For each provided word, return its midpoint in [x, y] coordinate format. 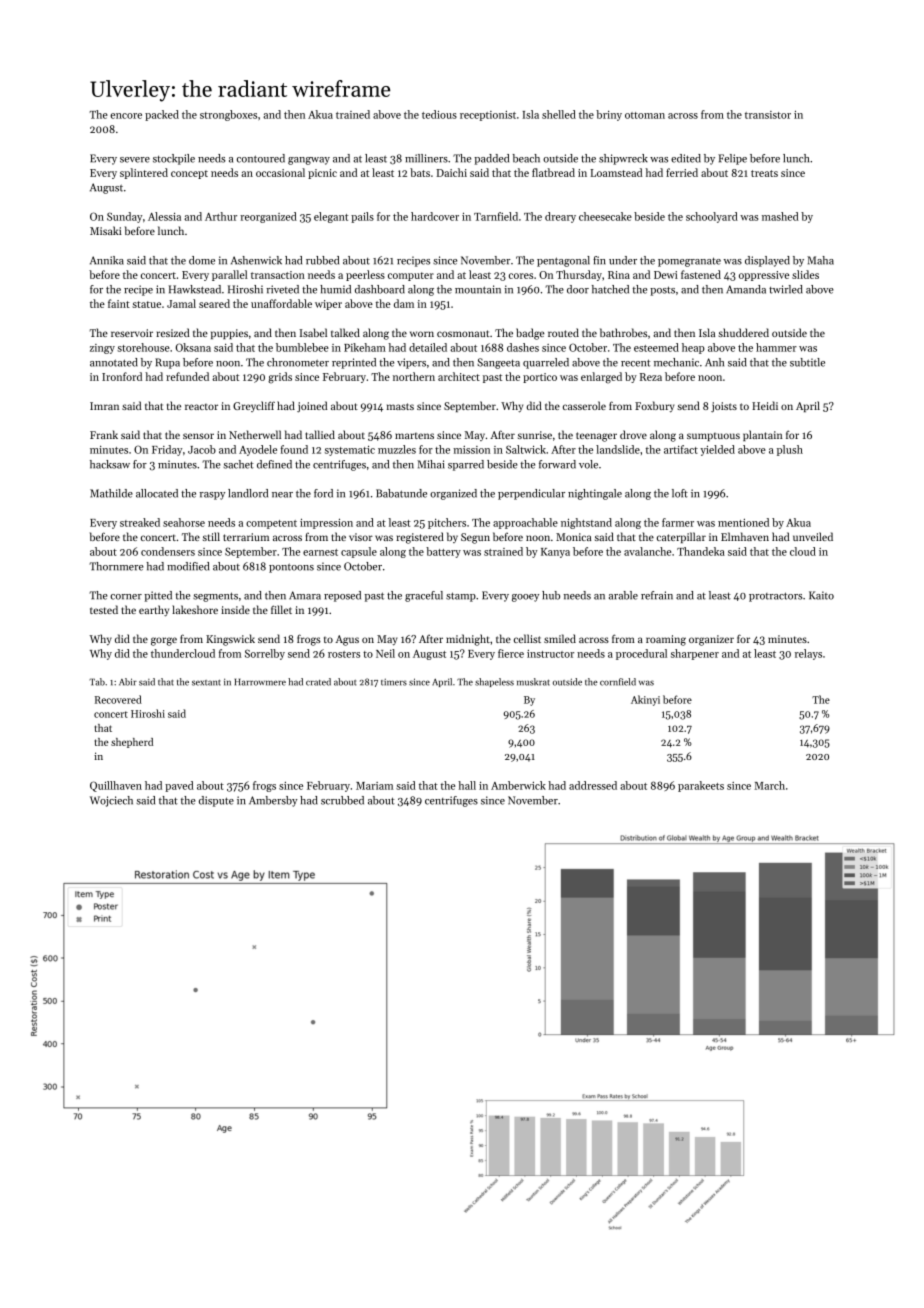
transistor [768, 115]
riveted [282, 289]
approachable [525, 523]
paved [179, 786]
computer [411, 276]
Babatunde [401, 493]
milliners [426, 158]
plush [790, 450]
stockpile [174, 159]
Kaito [821, 595]
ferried [682, 172]
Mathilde [111, 493]
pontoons [291, 568]
